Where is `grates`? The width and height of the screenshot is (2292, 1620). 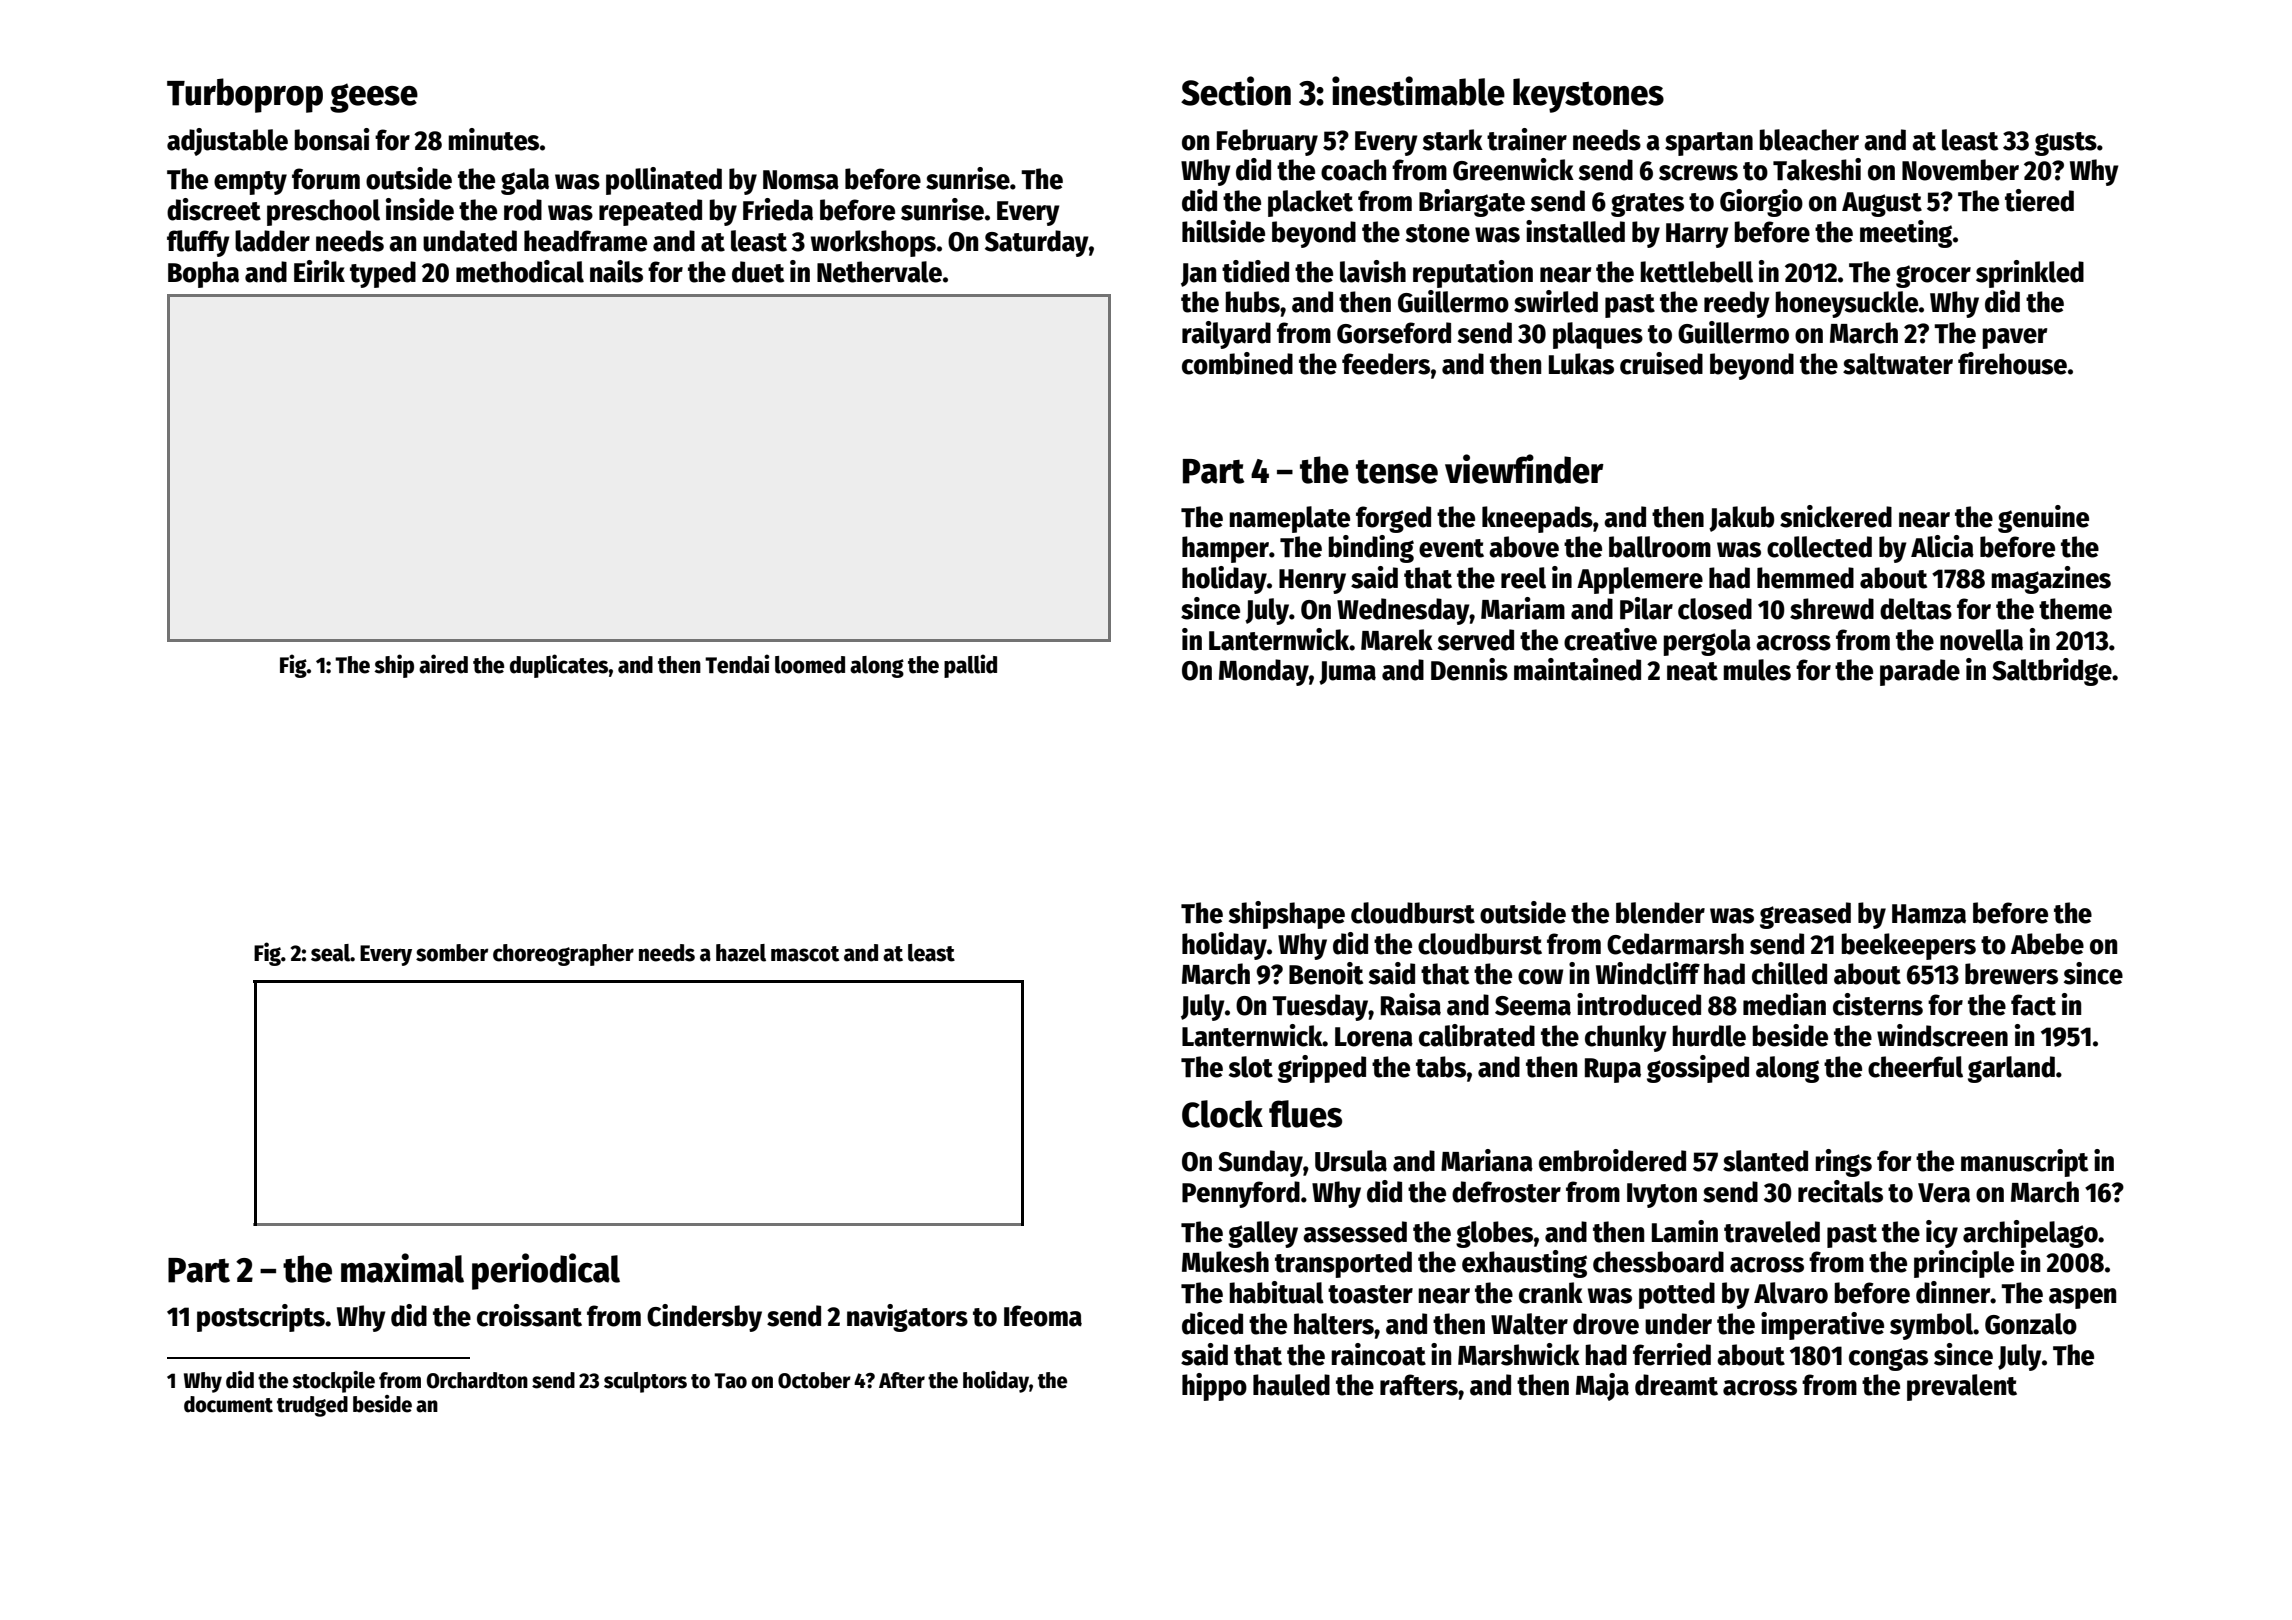 grates is located at coordinates (1647, 205).
